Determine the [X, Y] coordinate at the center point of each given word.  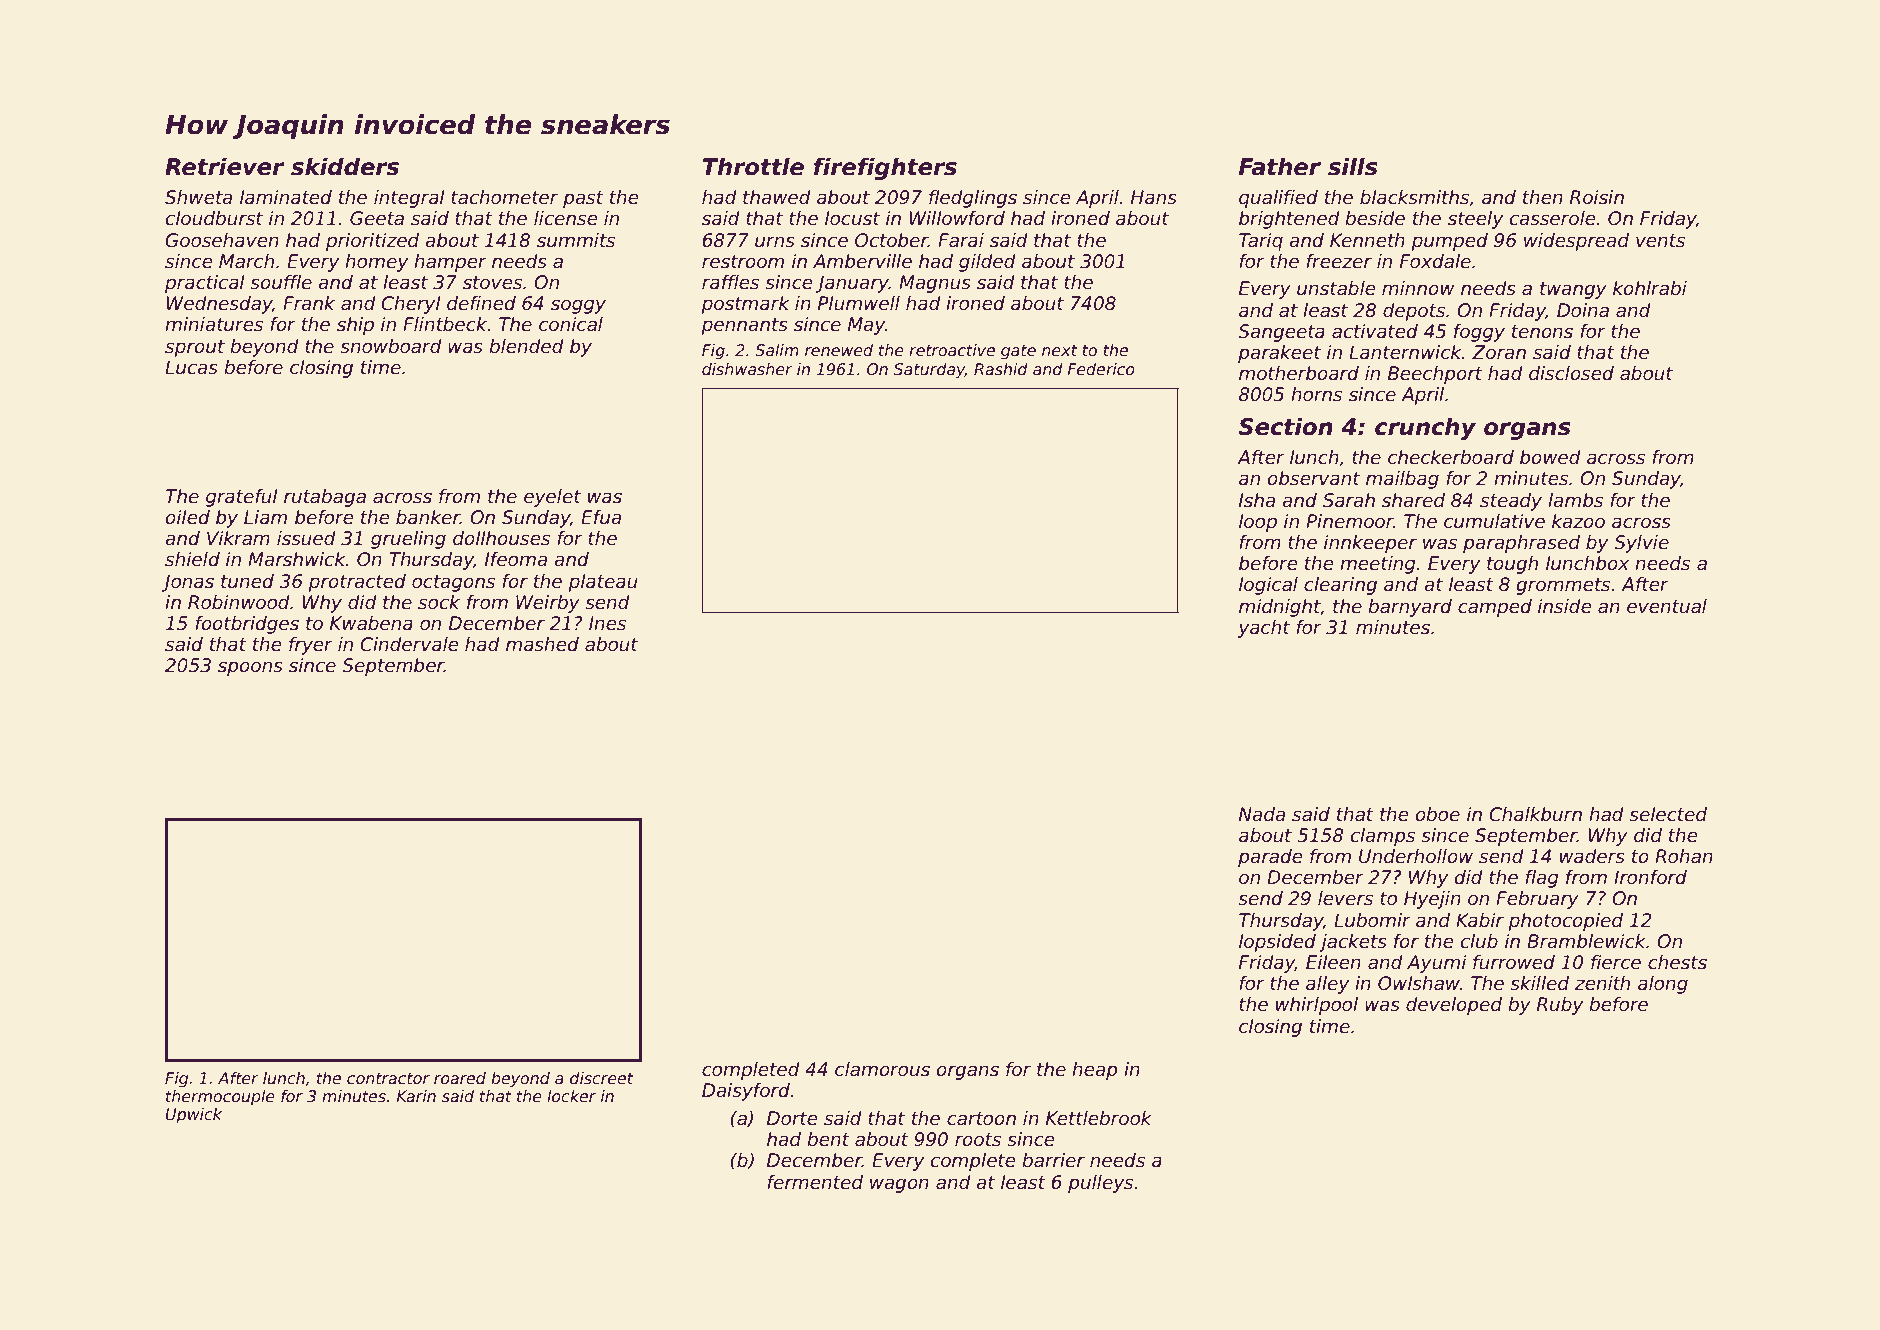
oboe [1438, 814]
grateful [242, 498]
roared [460, 1078]
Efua [601, 517]
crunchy [1425, 428]
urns [775, 242]
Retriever [224, 166]
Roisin [1597, 197]
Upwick [194, 1115]
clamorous [882, 1069]
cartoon [981, 1119]
